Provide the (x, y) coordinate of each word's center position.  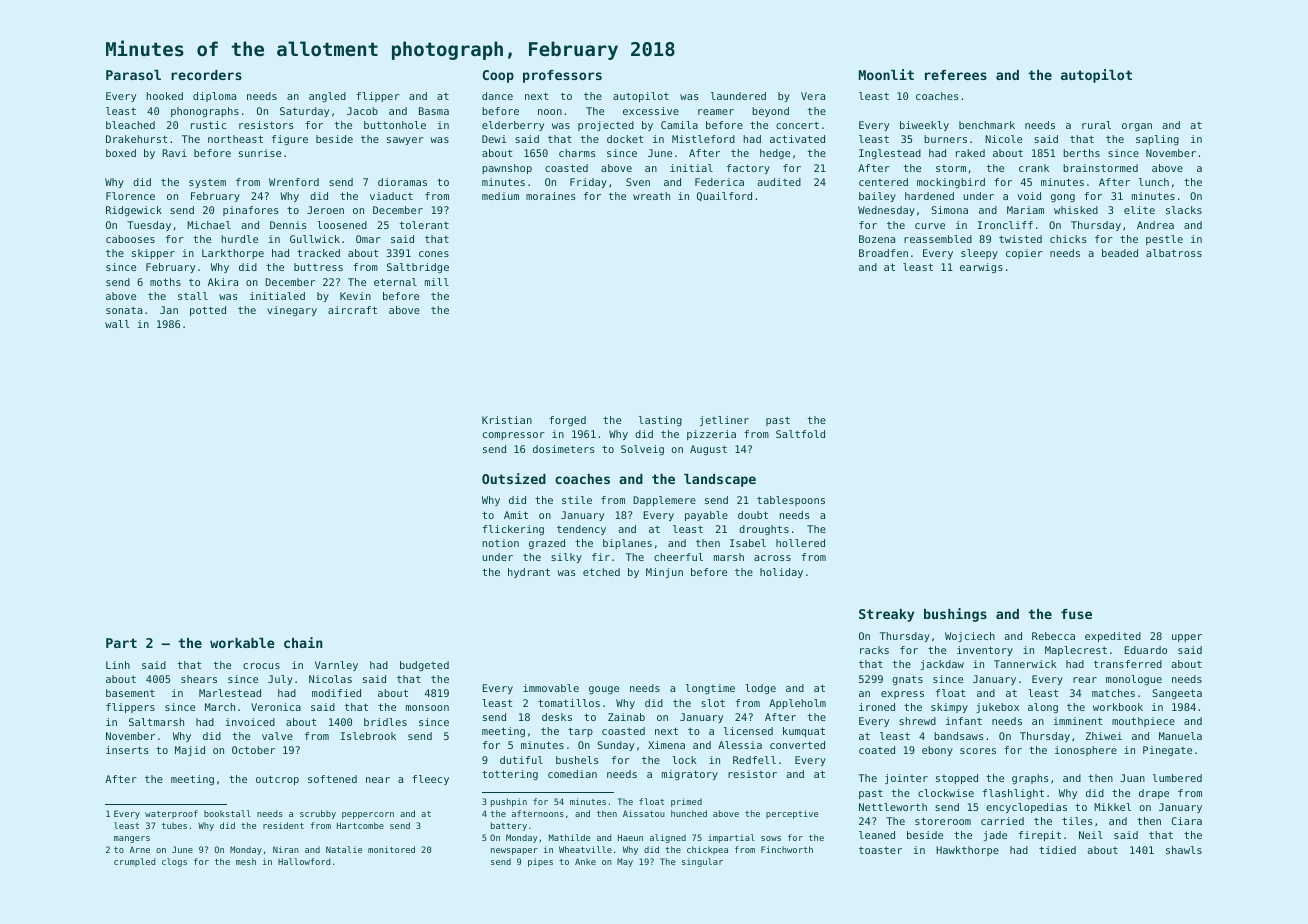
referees (956, 75)
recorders (206, 75)
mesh (246, 861)
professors (562, 76)
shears (199, 679)
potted (208, 311)
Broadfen (883, 253)
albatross (1174, 253)
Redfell (754, 760)
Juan (1132, 778)
